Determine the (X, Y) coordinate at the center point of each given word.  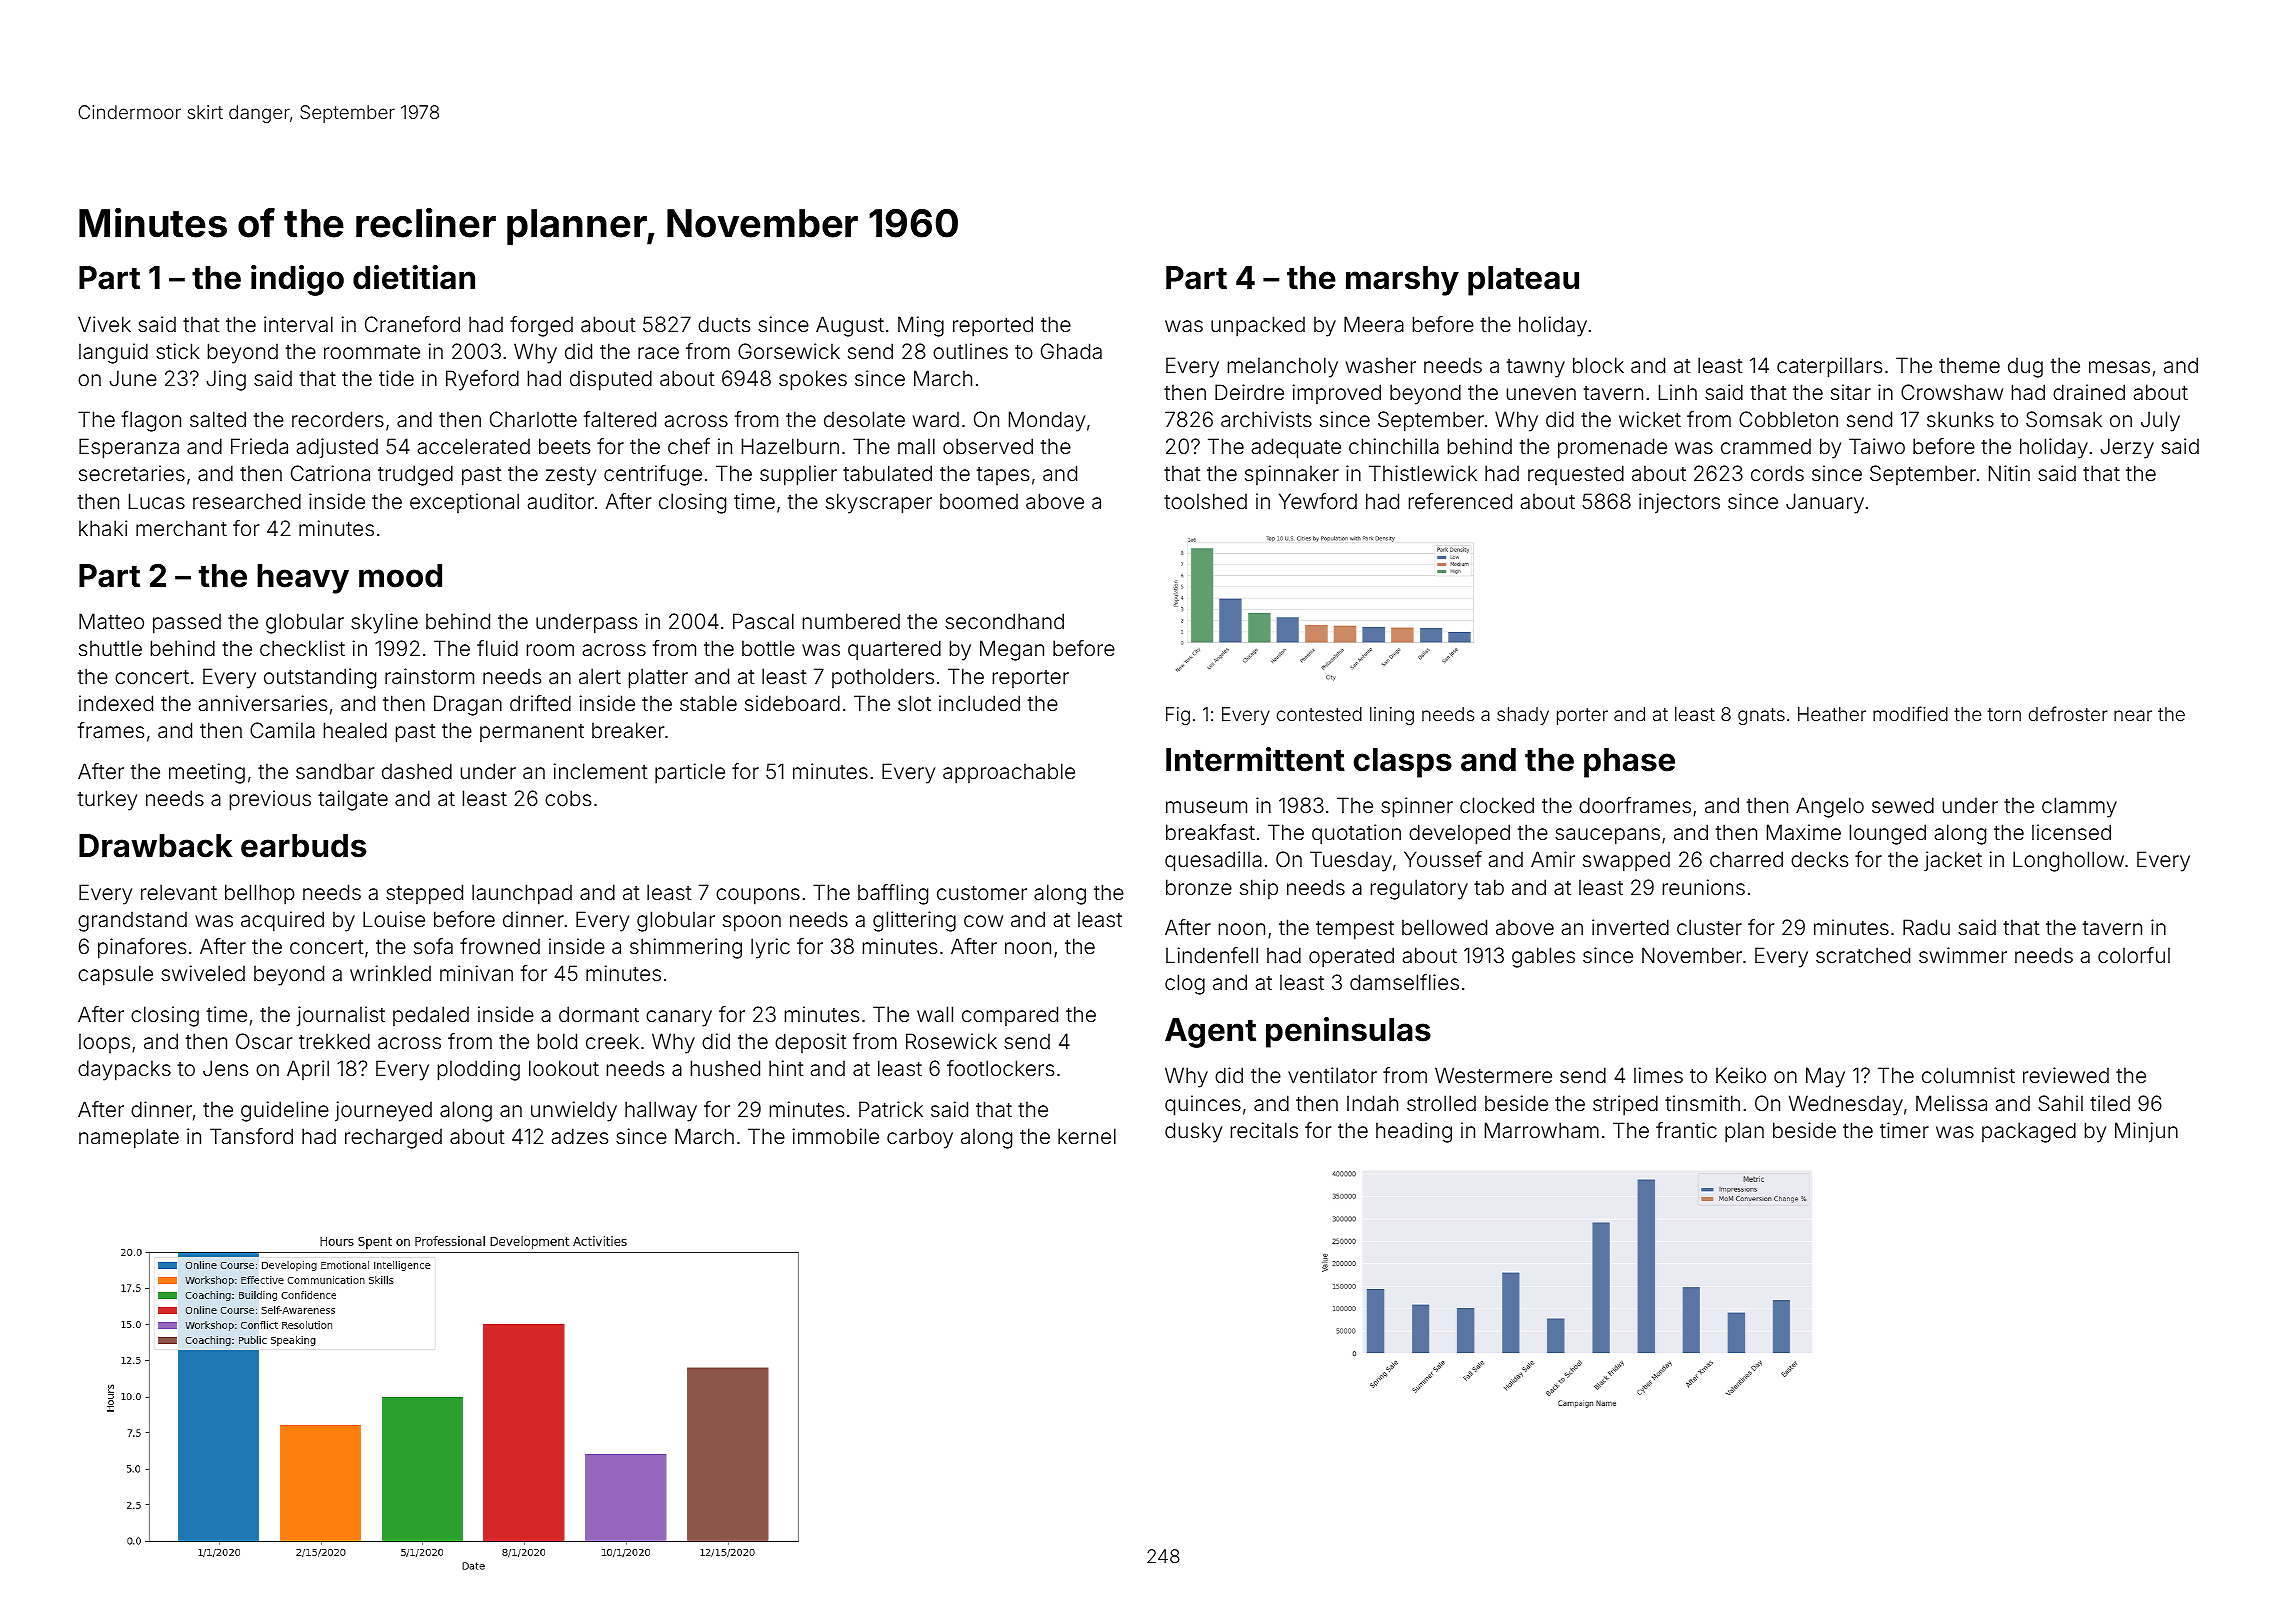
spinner (1417, 807)
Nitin (2009, 473)
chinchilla (1394, 446)
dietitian (414, 277)
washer (1381, 365)
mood (400, 576)
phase (1629, 763)
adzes (580, 1136)
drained (2089, 392)
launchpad (522, 894)
